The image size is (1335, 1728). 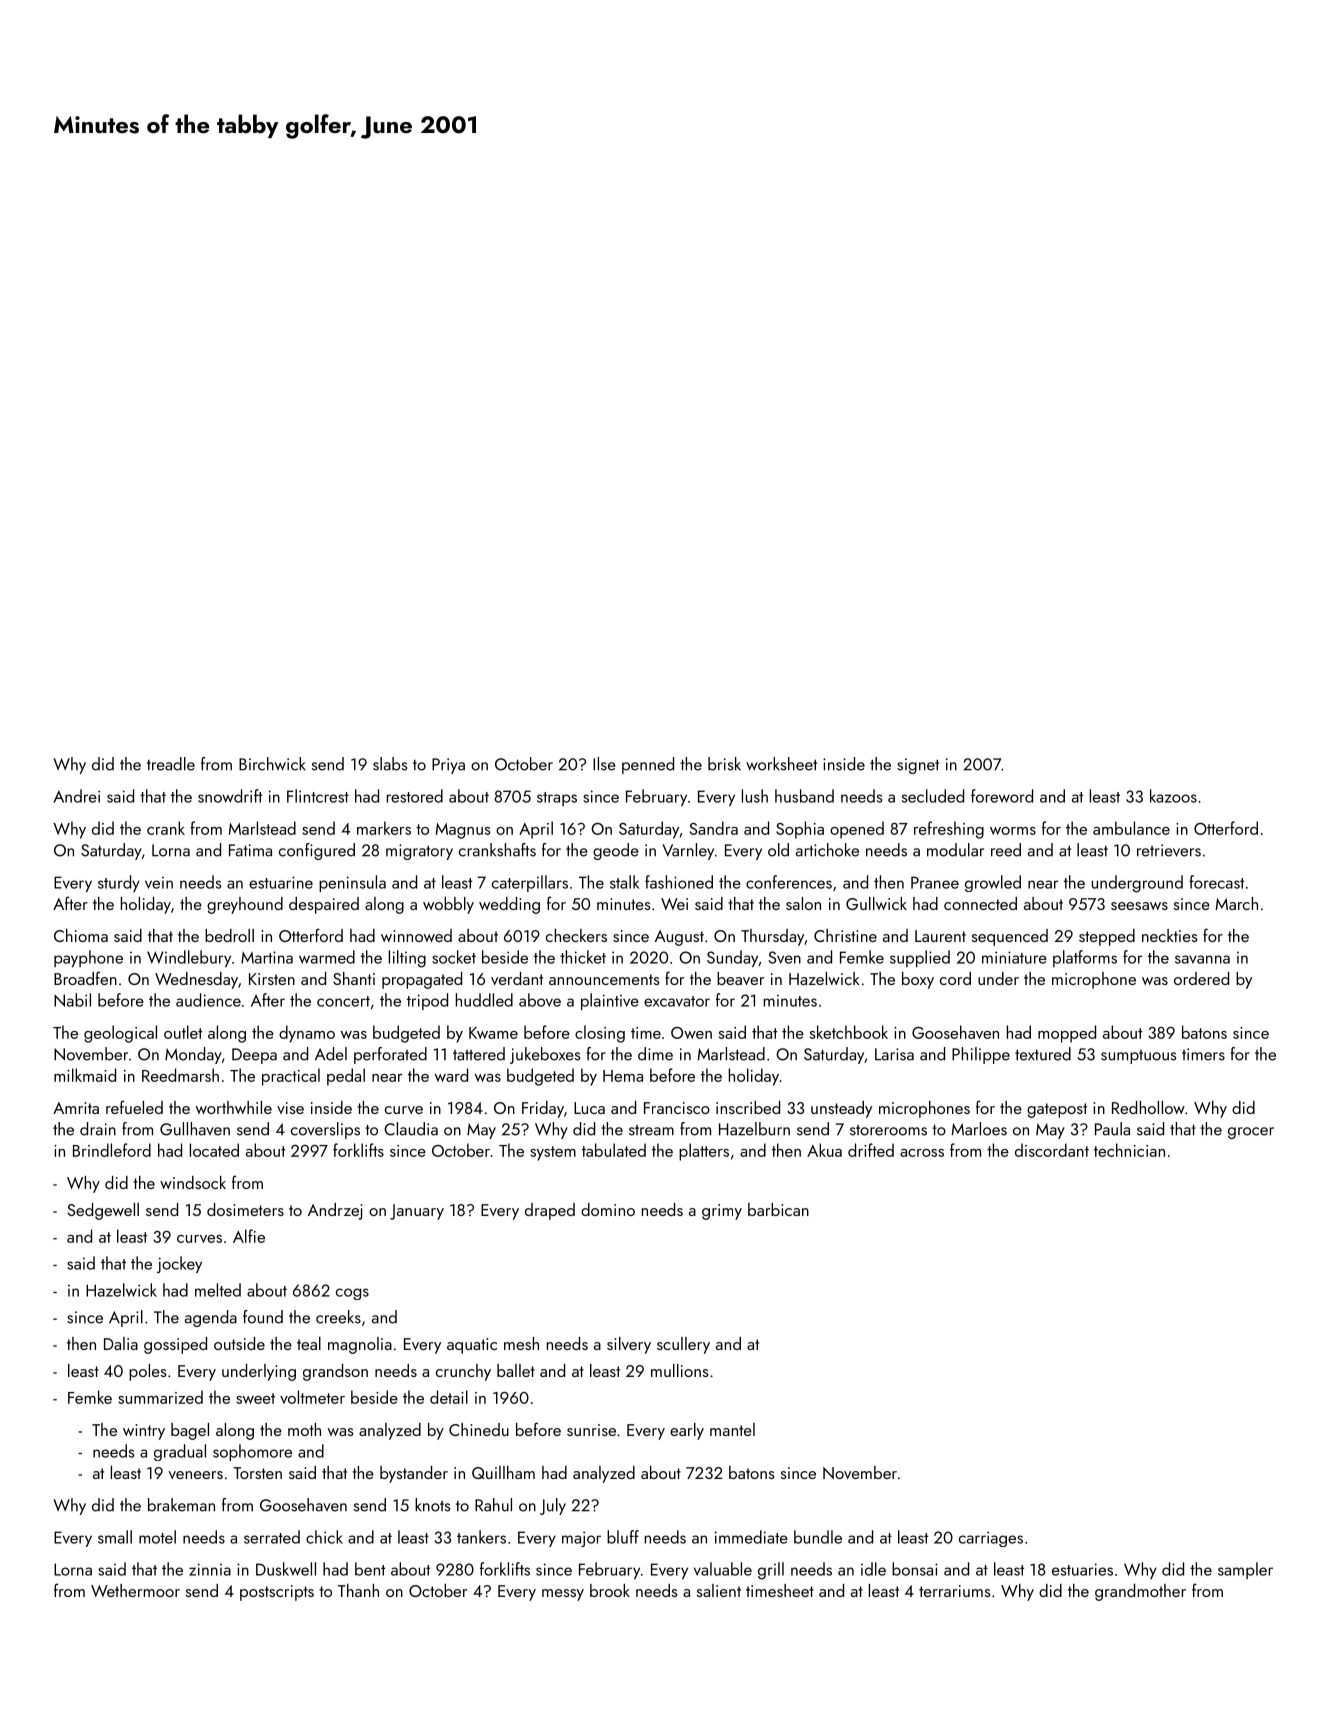 What do you see at coordinates (277, 1593) in the screenshot?
I see `postscripts` at bounding box center [277, 1593].
